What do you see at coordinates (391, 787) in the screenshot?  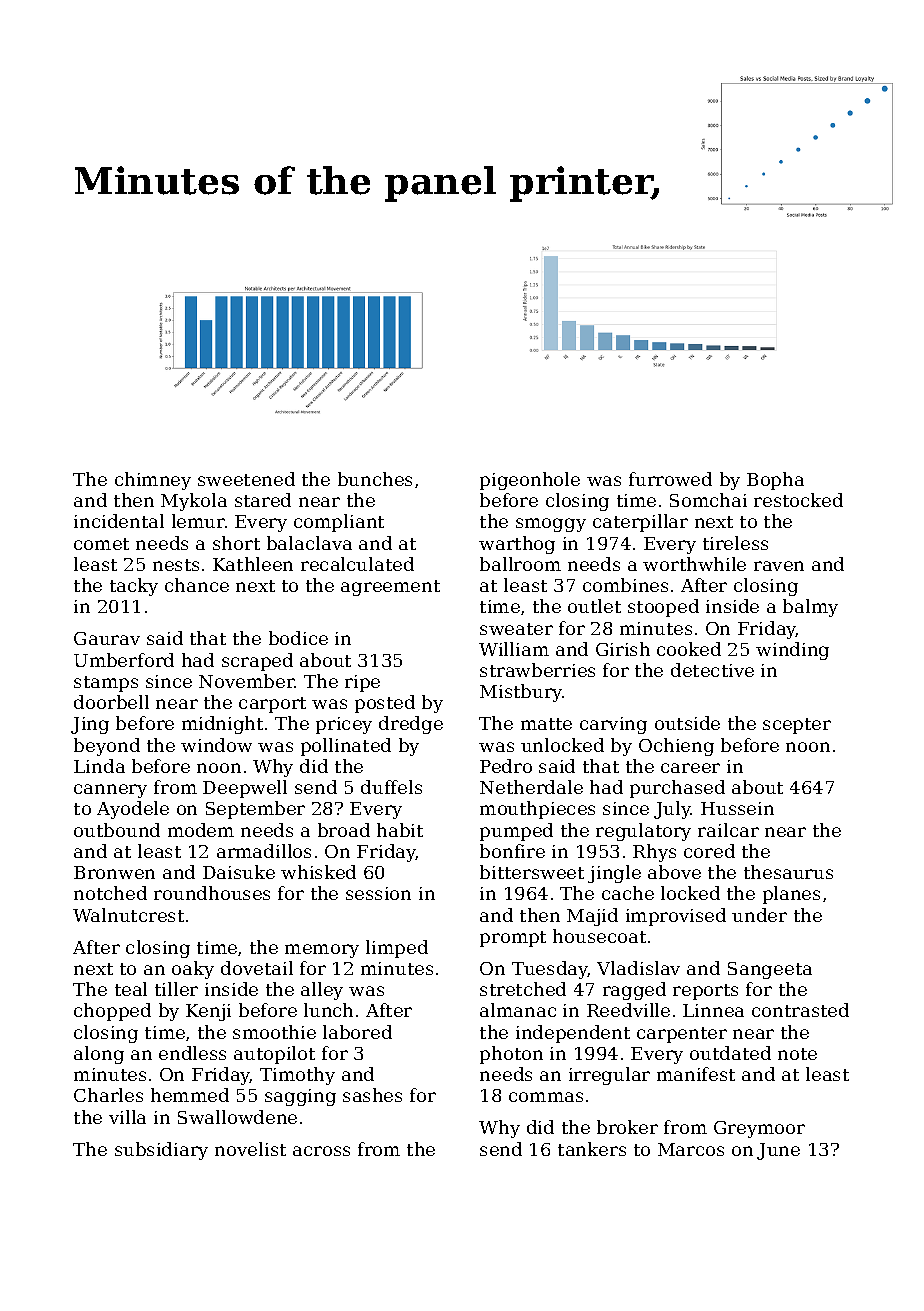 I see `duffels` at bounding box center [391, 787].
